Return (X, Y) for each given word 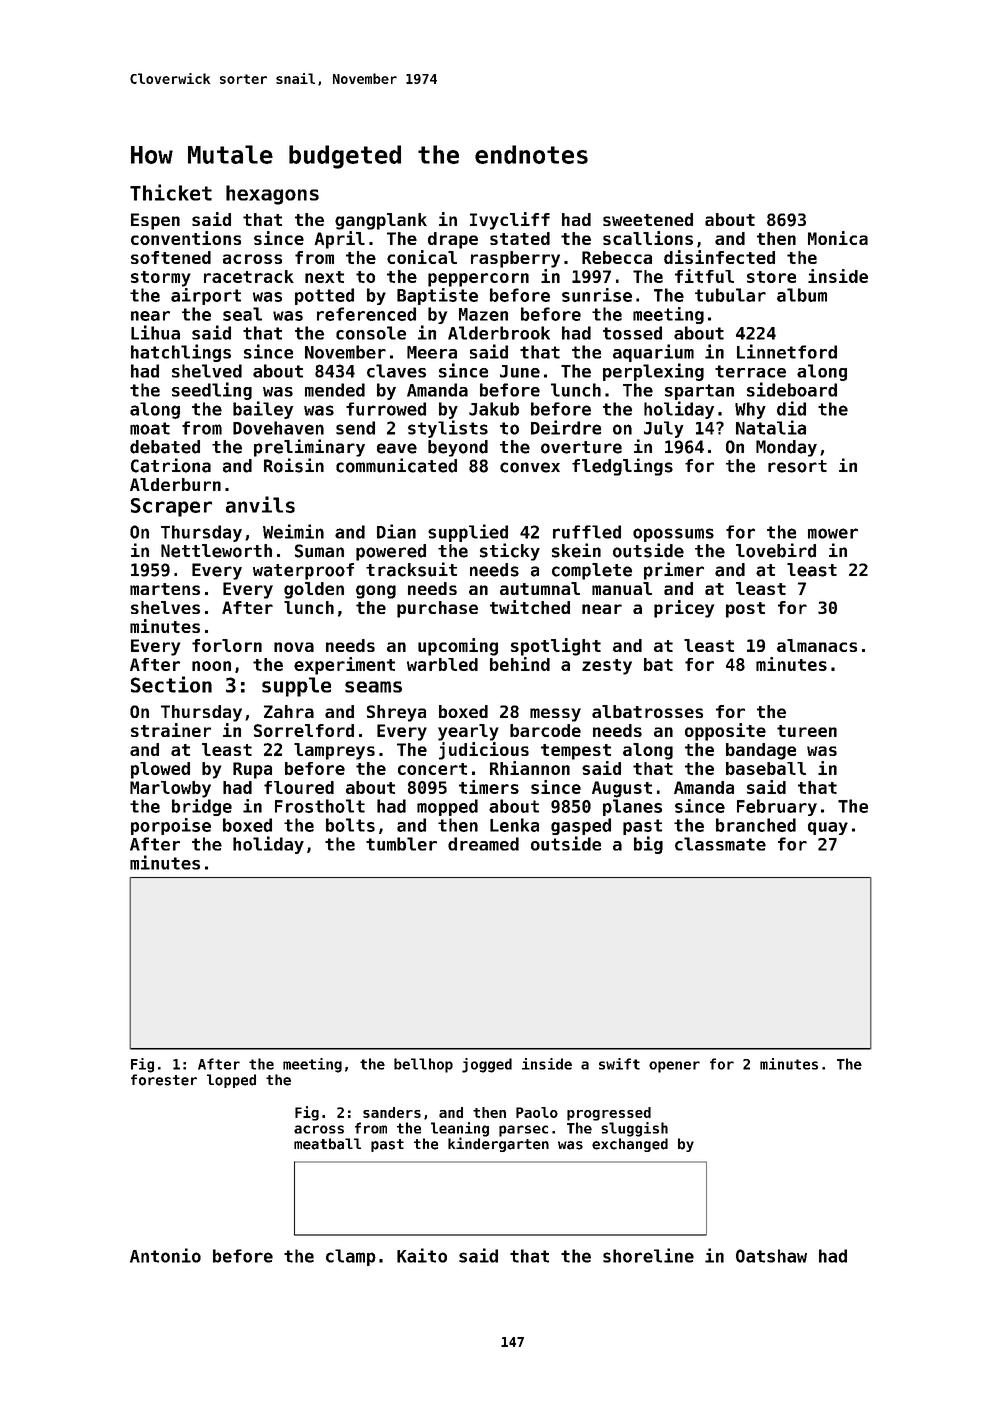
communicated (396, 465)
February (777, 807)
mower (833, 533)
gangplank (381, 221)
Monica (838, 238)
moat (150, 428)
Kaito (422, 1255)
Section (171, 684)
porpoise (171, 826)
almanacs (817, 645)
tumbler (401, 844)
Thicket (171, 192)
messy (555, 715)
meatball (327, 1144)
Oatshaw (771, 1256)
